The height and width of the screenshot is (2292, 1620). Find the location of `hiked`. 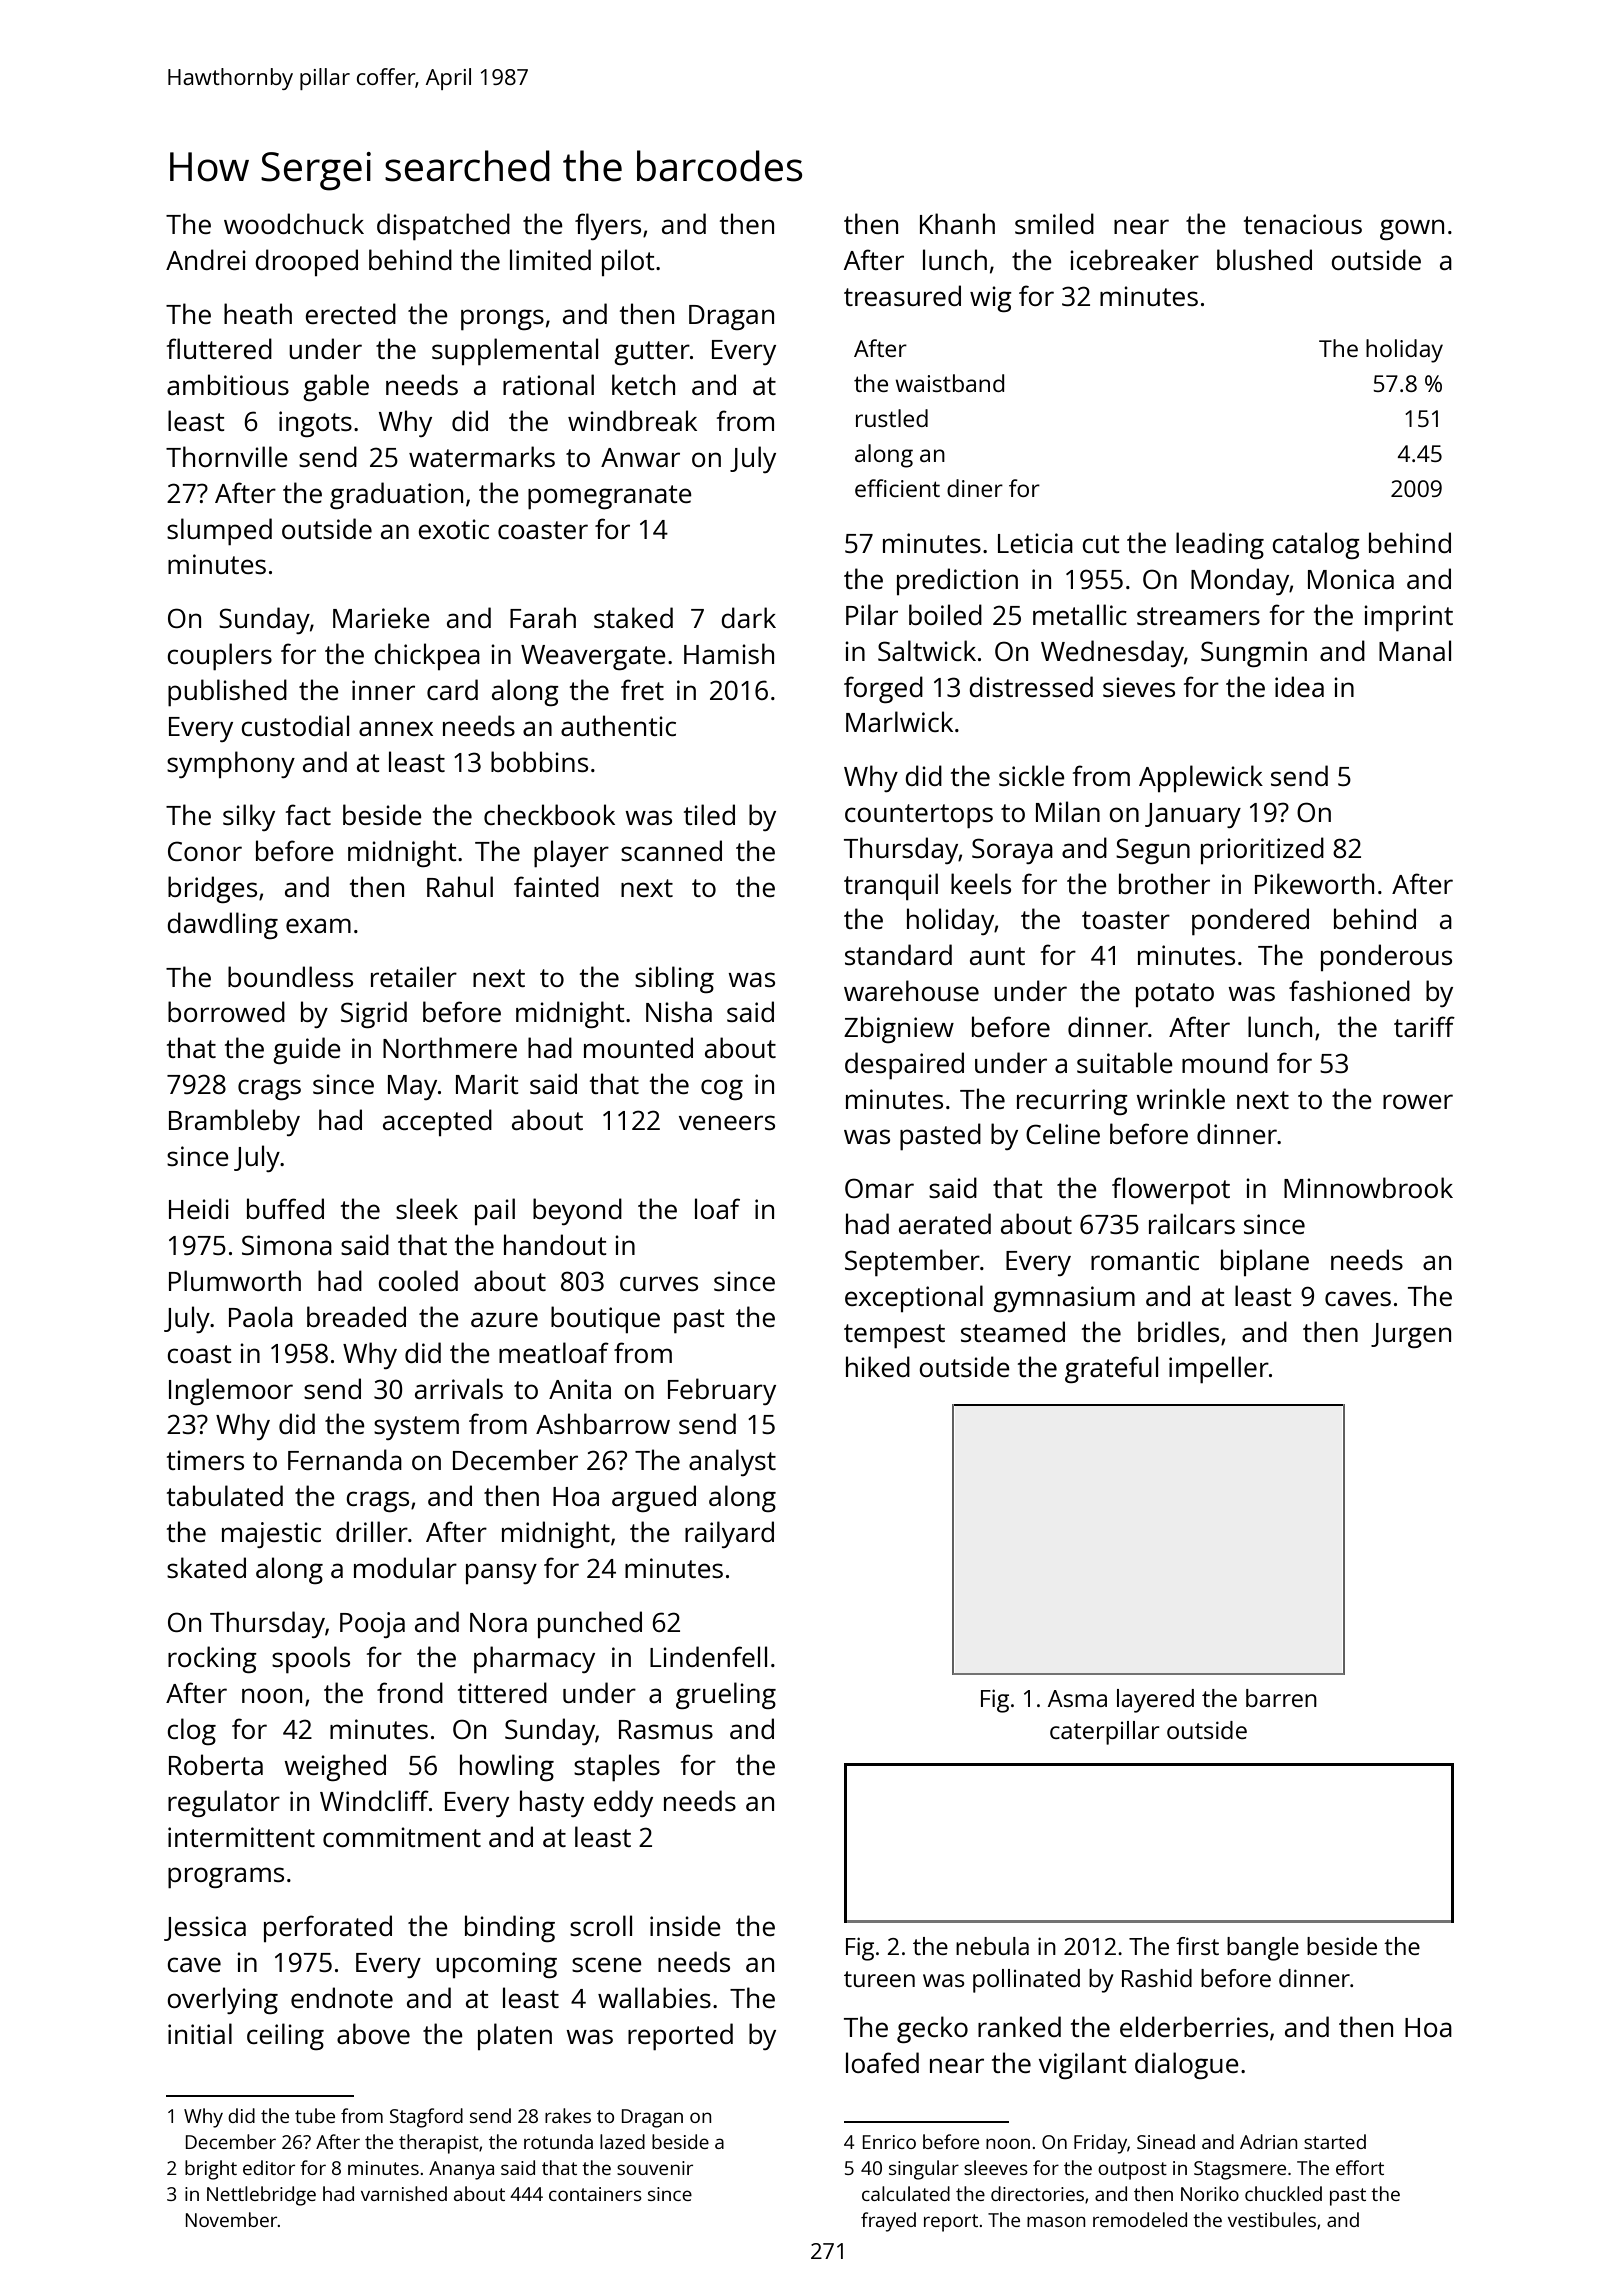

hiked is located at coordinates (878, 1366).
